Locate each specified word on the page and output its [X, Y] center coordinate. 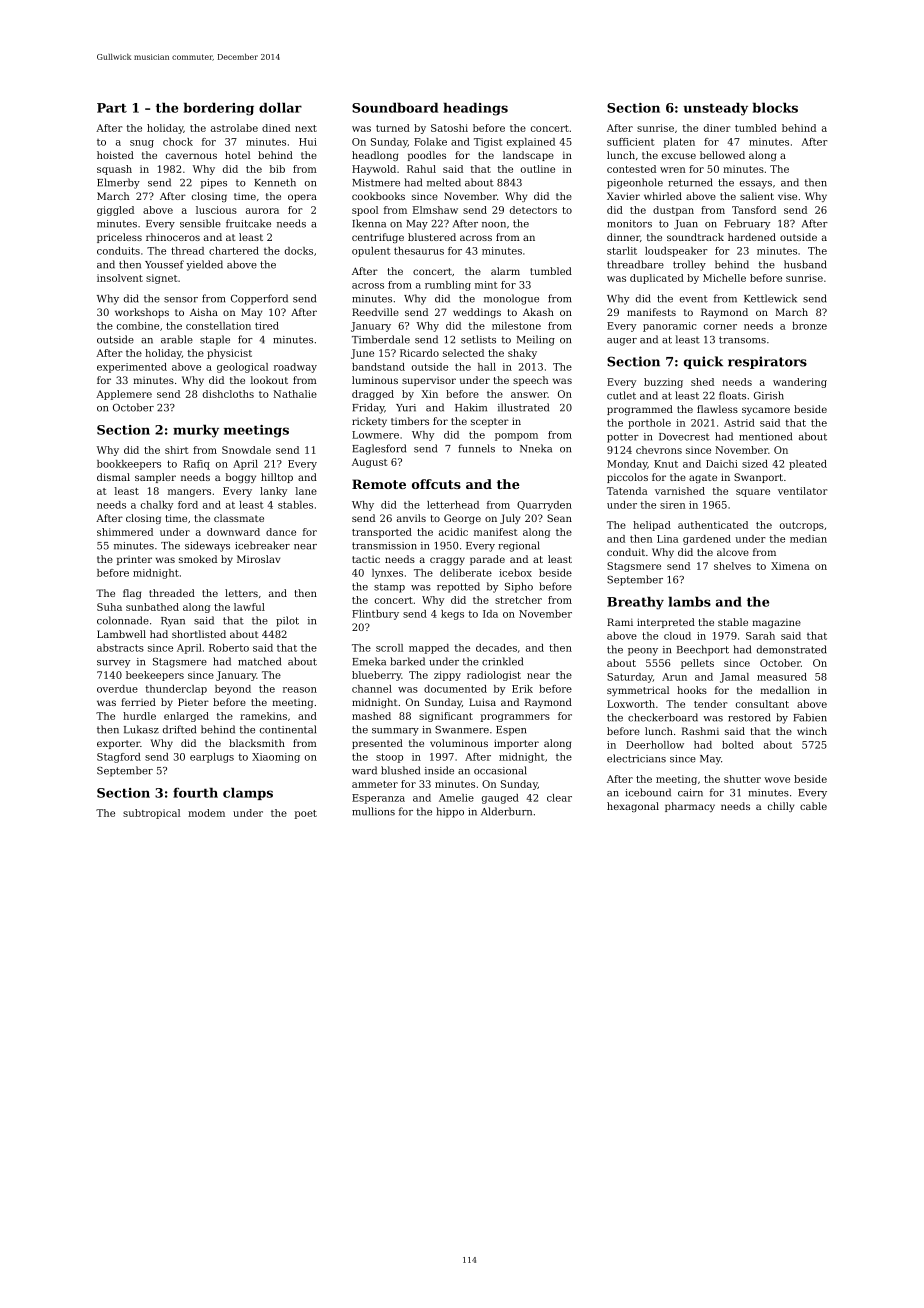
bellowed [722, 155]
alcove [733, 552]
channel [372, 689]
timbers [410, 421]
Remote [379, 484]
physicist [229, 354]
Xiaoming [276, 758]
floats [732, 395]
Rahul [421, 169]
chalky [157, 506]
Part [112, 108]
